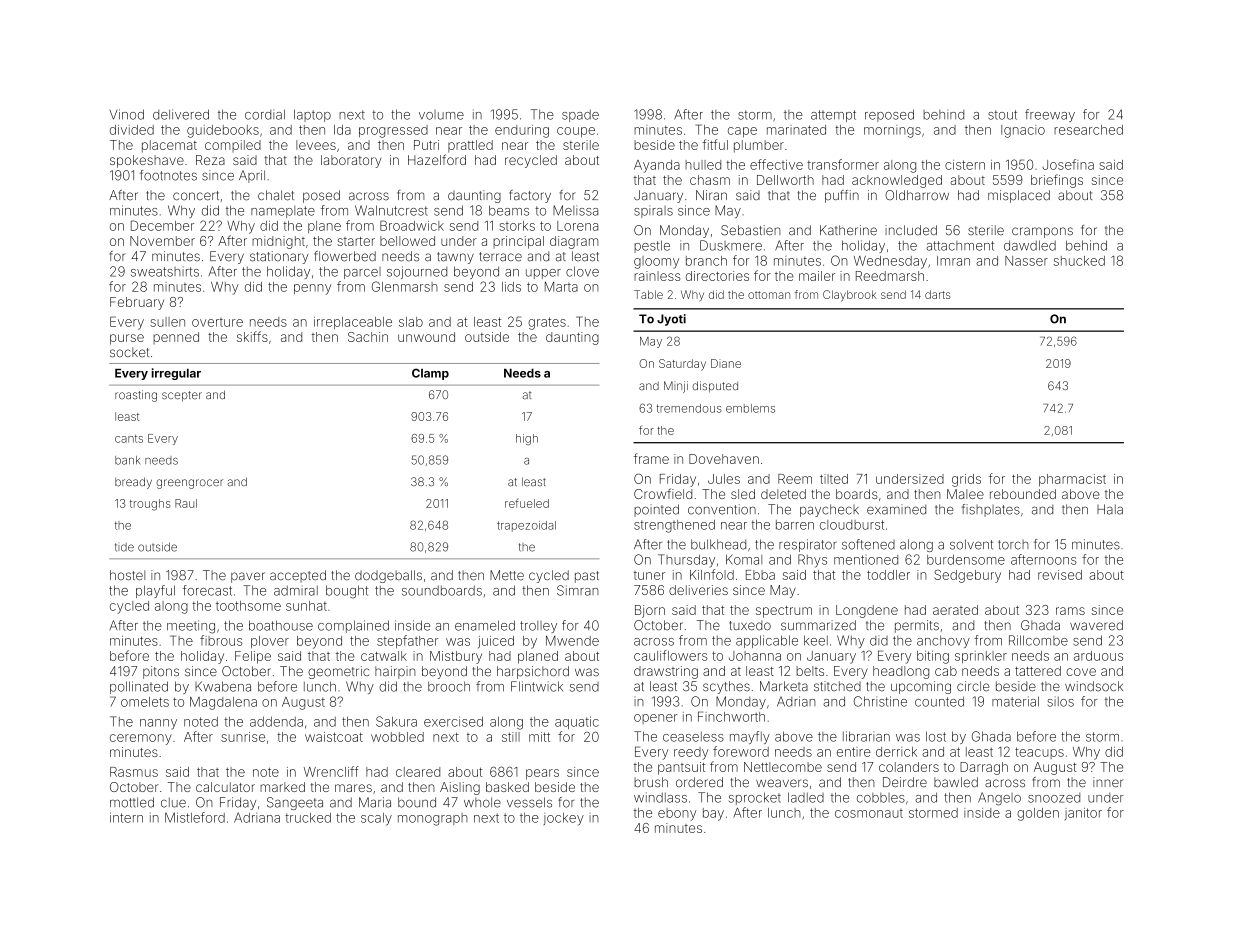 The width and height of the page is (1233, 952). Describe the element at coordinates (769, 295) in the page. I see `ottoman` at that location.
